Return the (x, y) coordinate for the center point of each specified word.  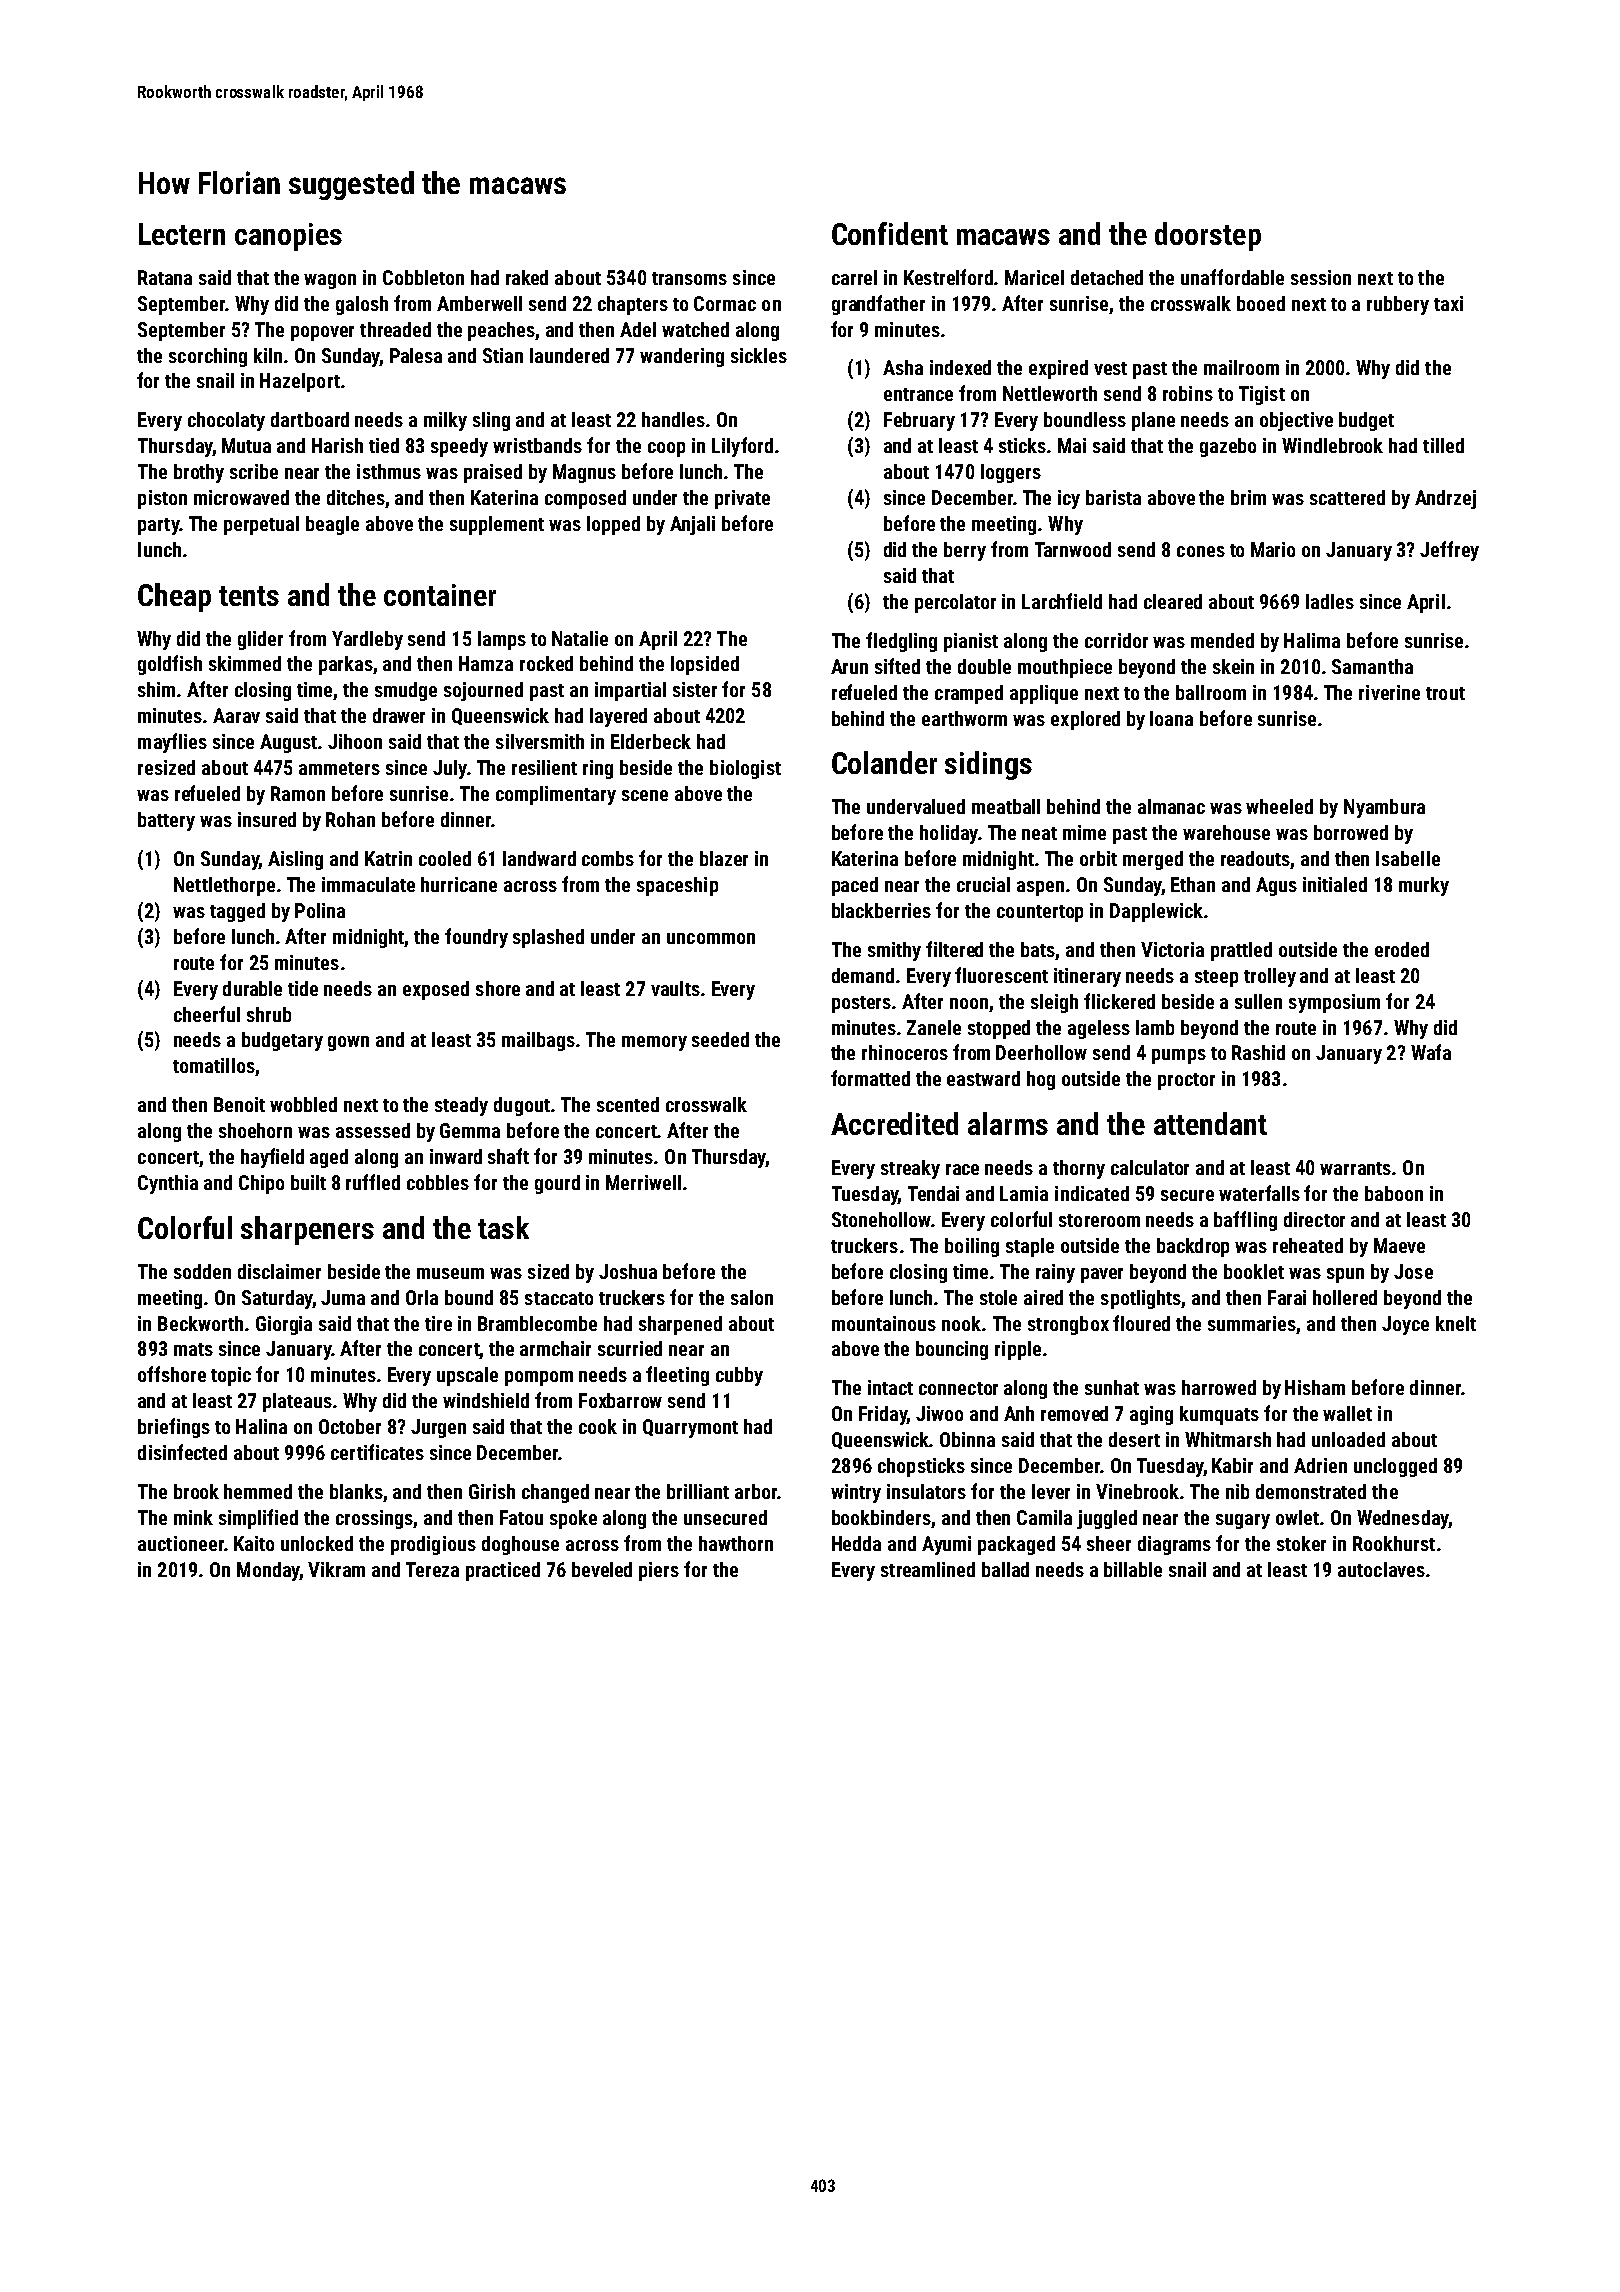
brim (1248, 497)
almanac (1171, 806)
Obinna (967, 1439)
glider (260, 640)
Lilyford (742, 447)
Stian (503, 355)
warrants (1355, 1168)
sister (695, 689)
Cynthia (168, 1184)
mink (193, 1517)
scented (628, 1104)
